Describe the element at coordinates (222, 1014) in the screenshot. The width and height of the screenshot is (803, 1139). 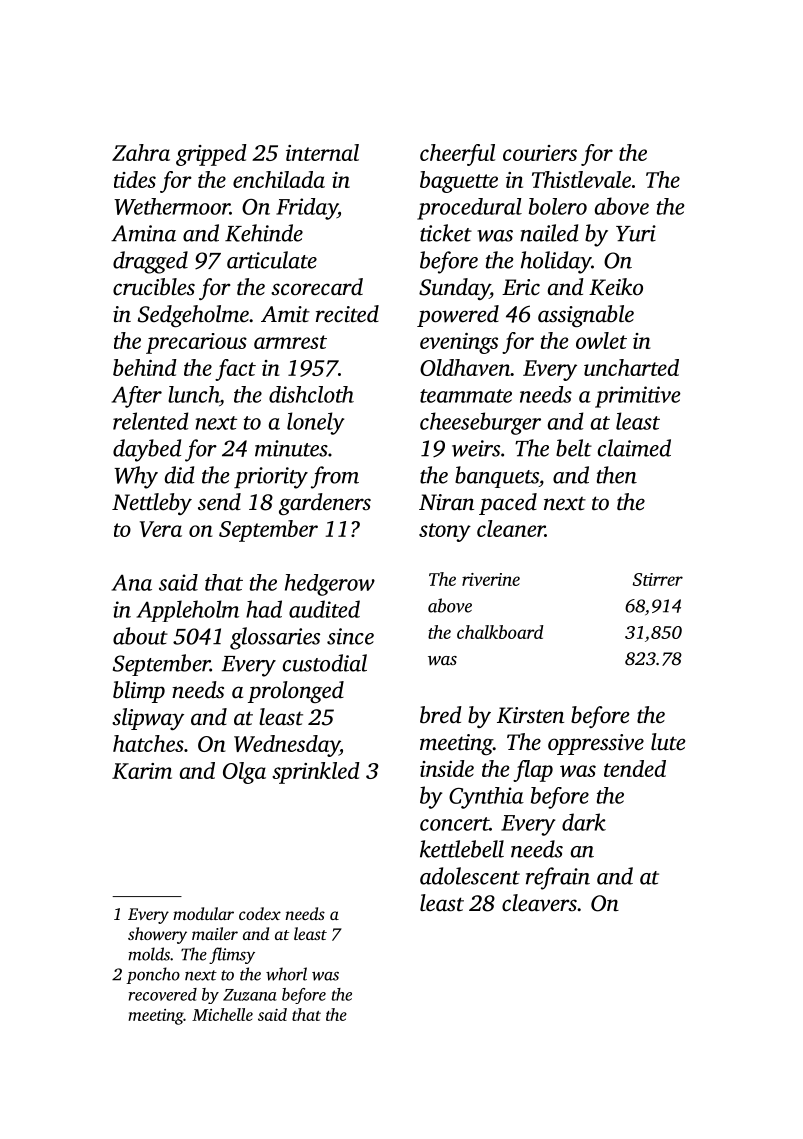
I see `Michelle` at that location.
